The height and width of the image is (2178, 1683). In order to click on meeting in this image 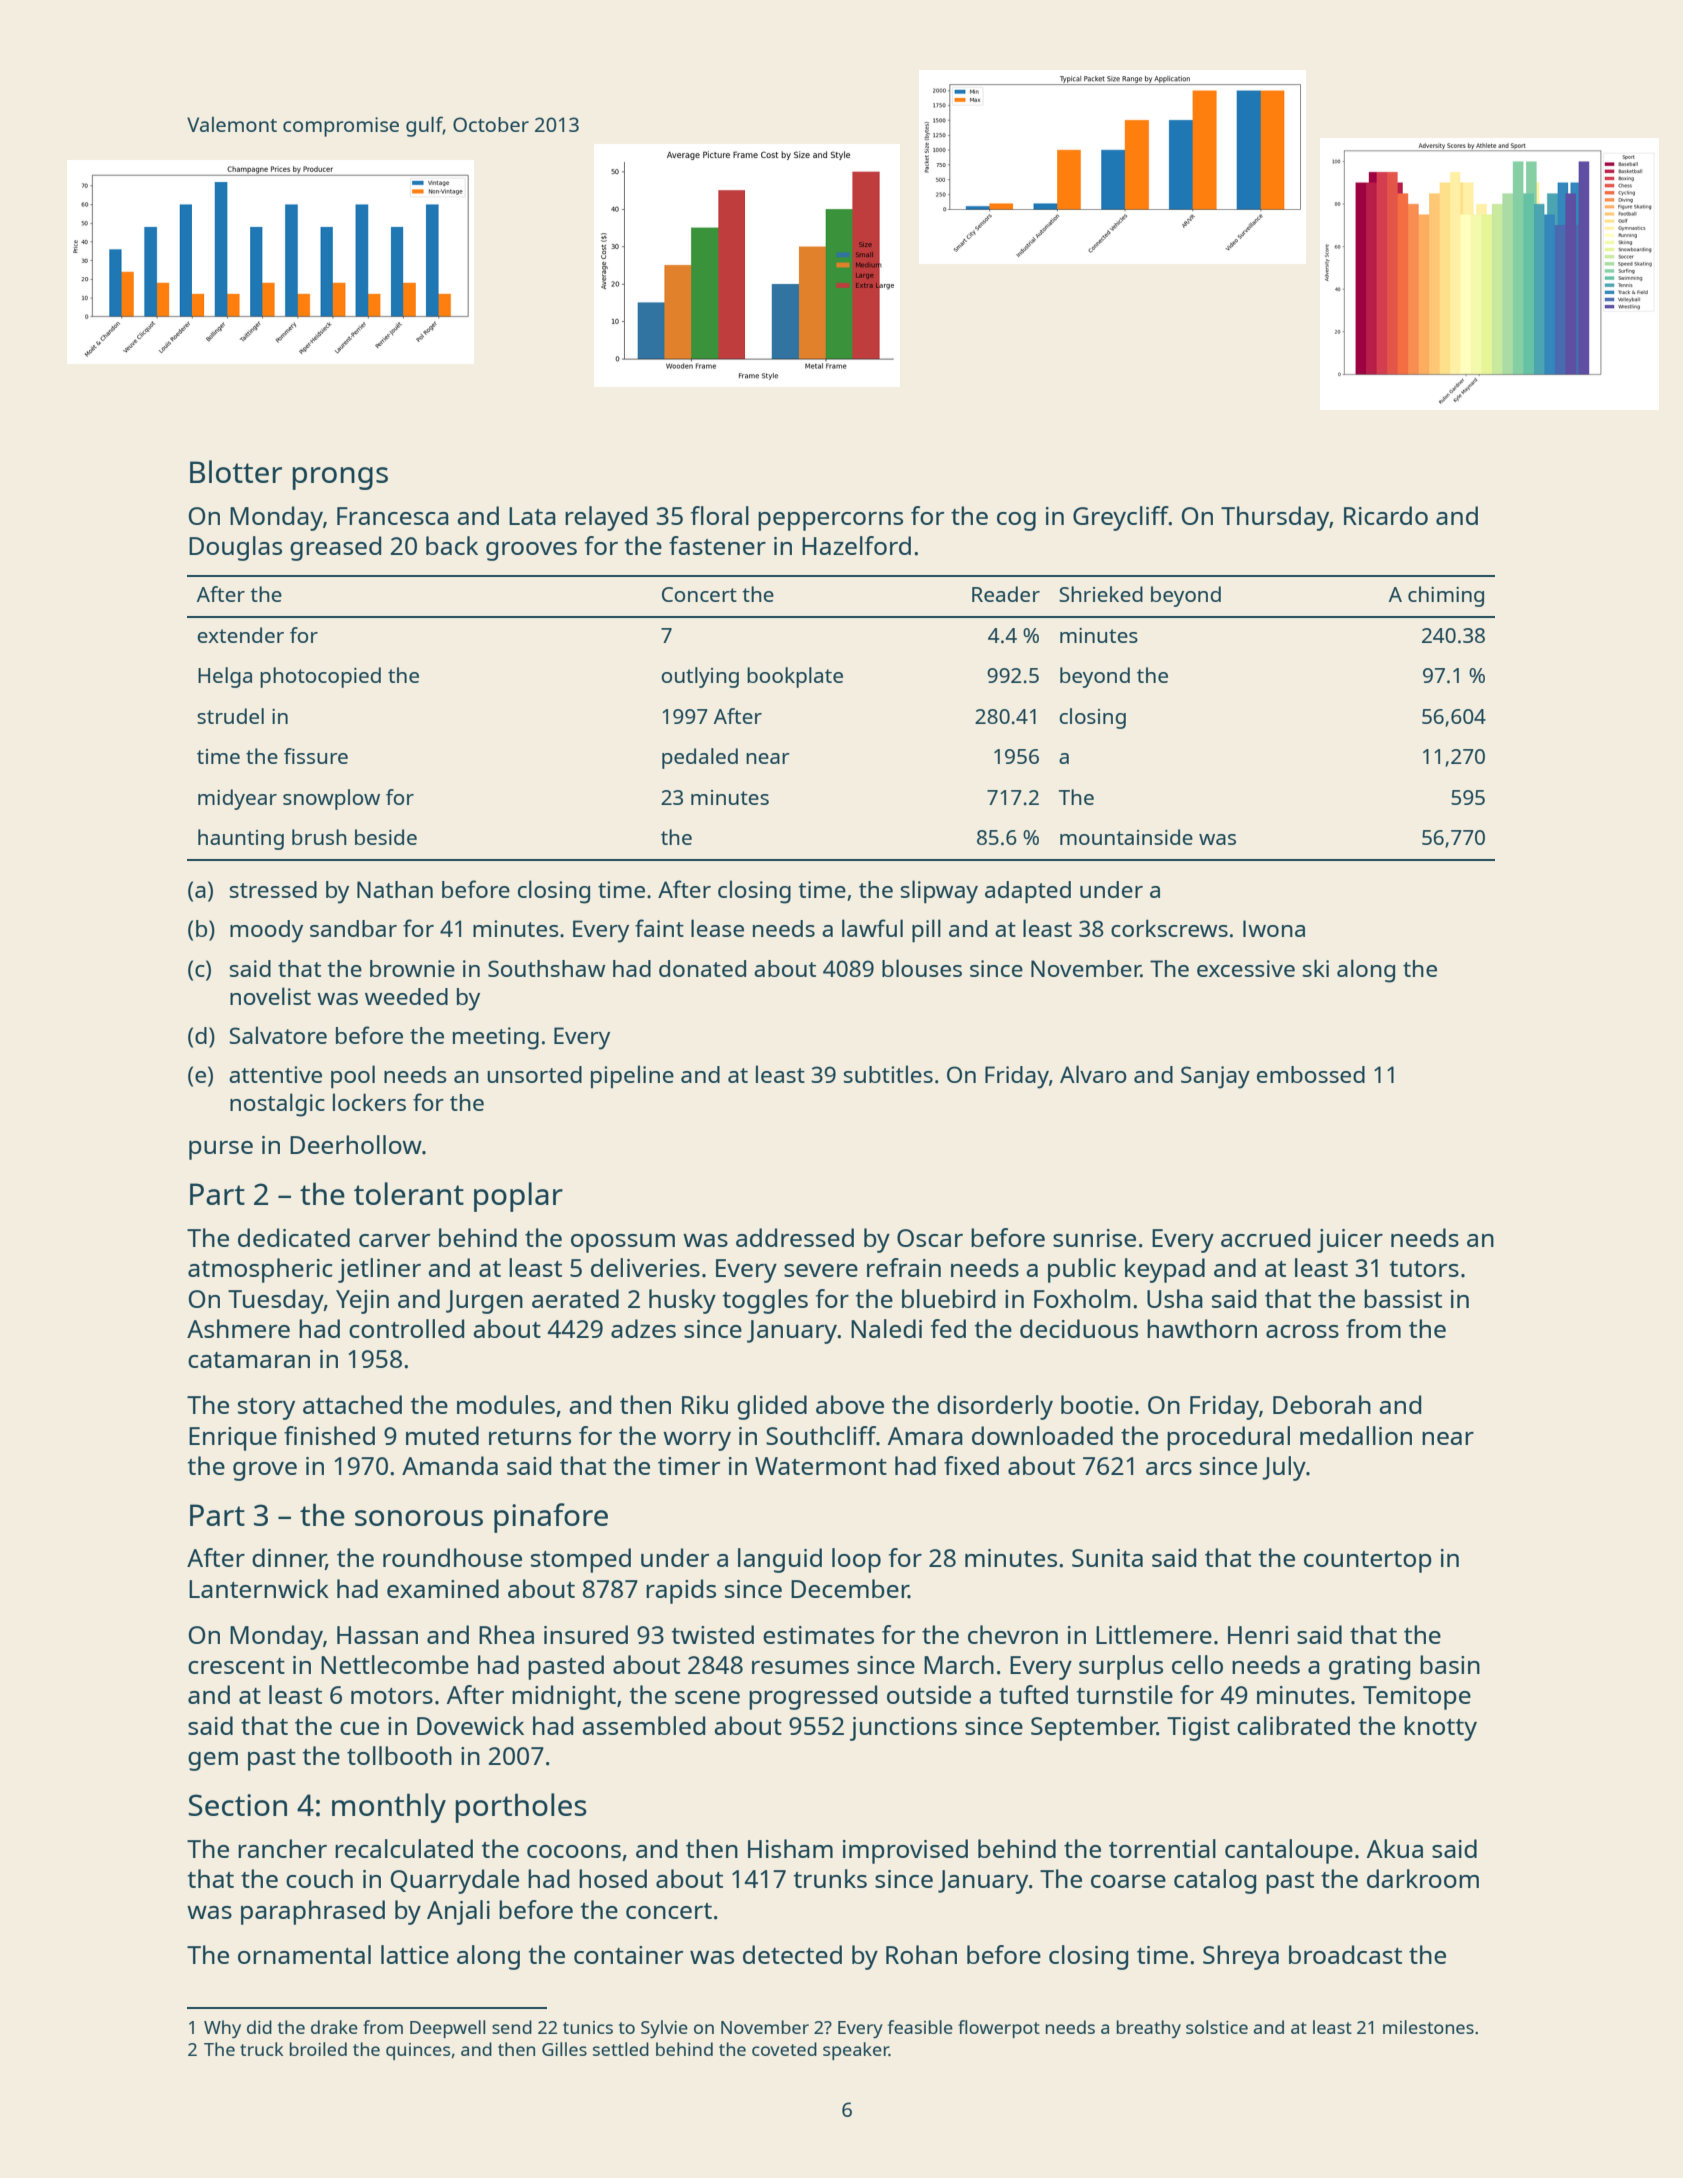, I will do `click(496, 1038)`.
